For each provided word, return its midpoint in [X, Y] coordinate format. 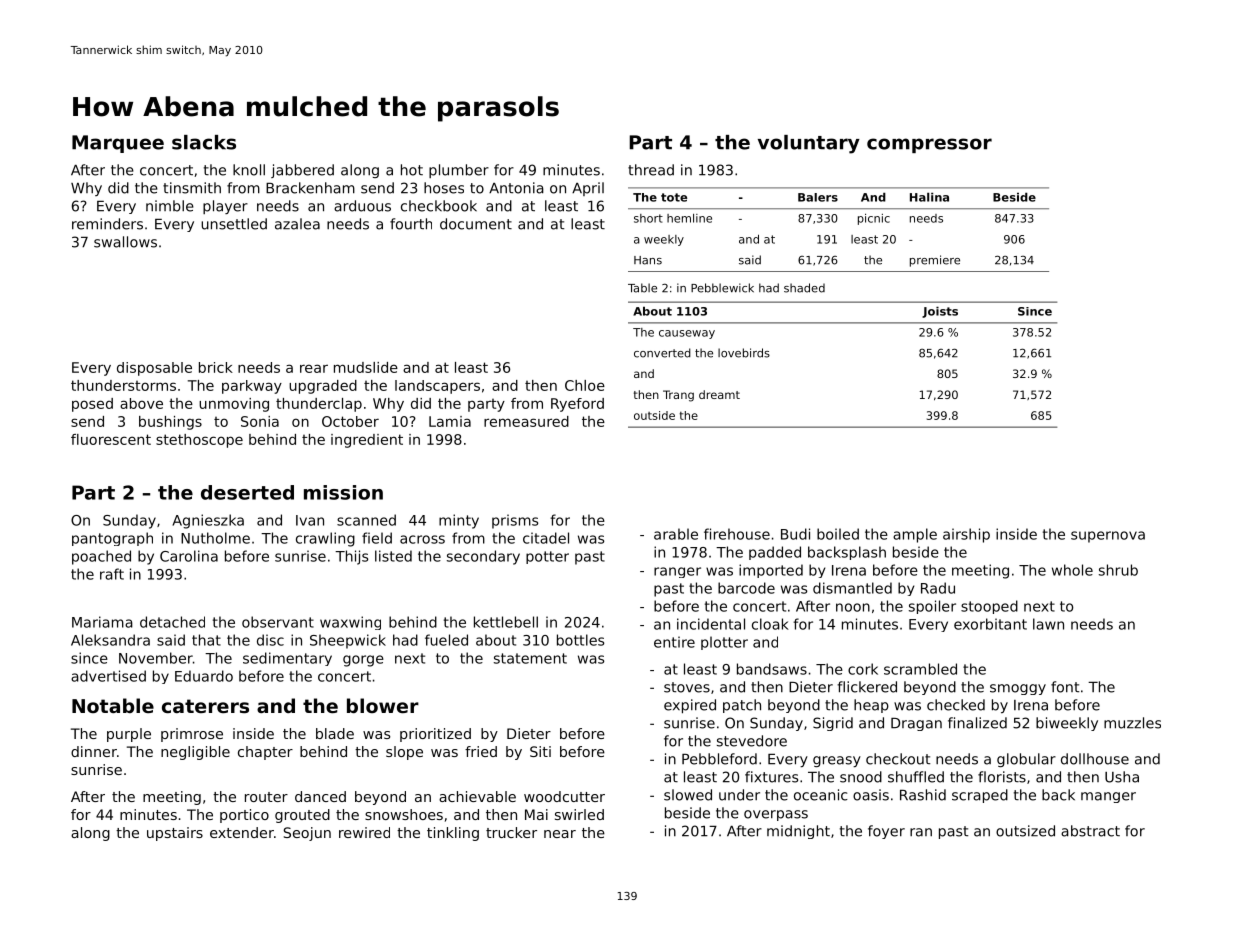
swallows [125, 242]
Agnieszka [208, 521]
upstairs [175, 834]
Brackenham [310, 188]
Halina [929, 197]
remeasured [526, 421]
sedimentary [287, 659]
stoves [687, 687]
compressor [929, 145]
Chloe [585, 385]
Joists [940, 312]
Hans [648, 260]
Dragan [916, 724]
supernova [1108, 537]
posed [92, 405]
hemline [689, 218]
